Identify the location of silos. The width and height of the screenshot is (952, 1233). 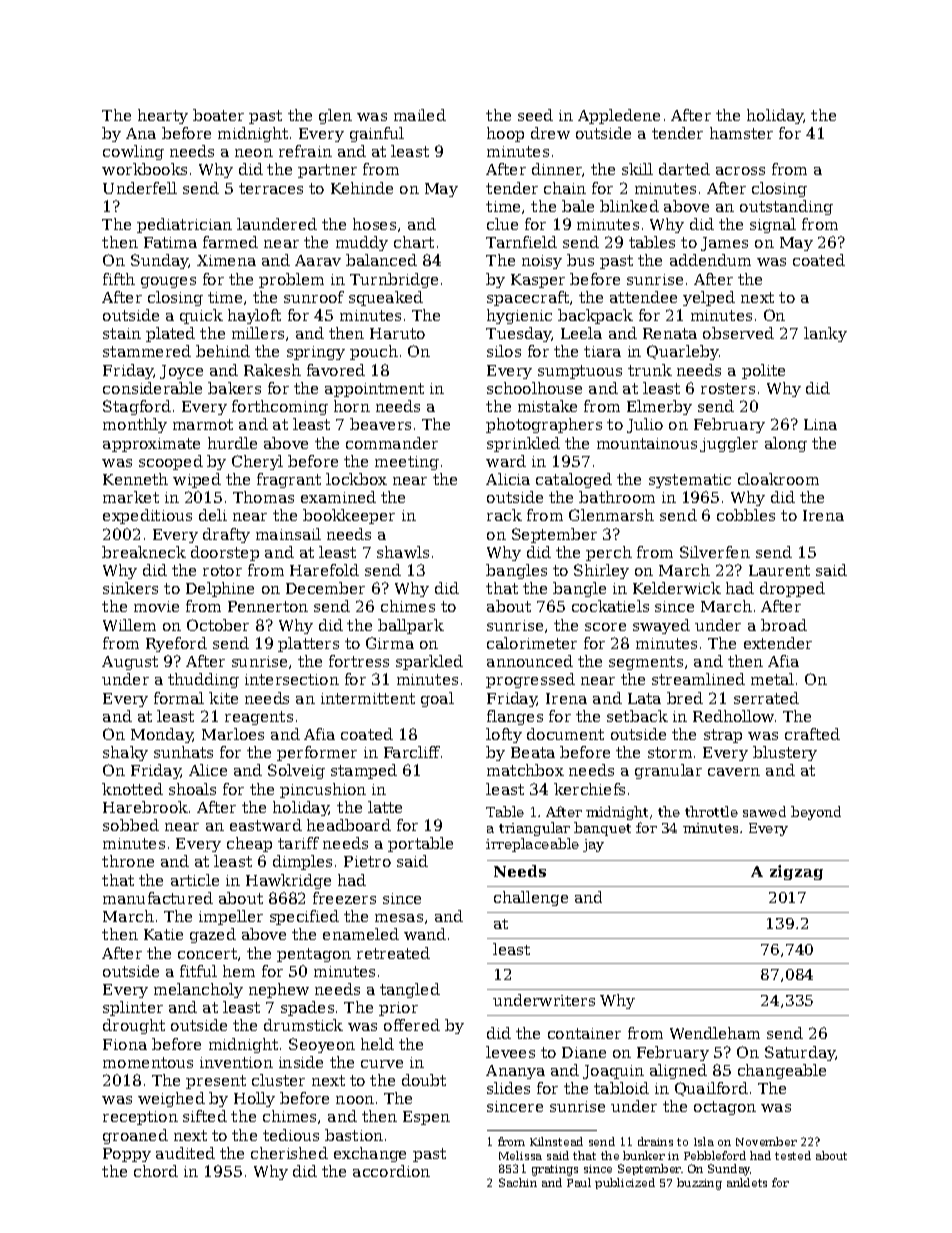
(504, 351).
